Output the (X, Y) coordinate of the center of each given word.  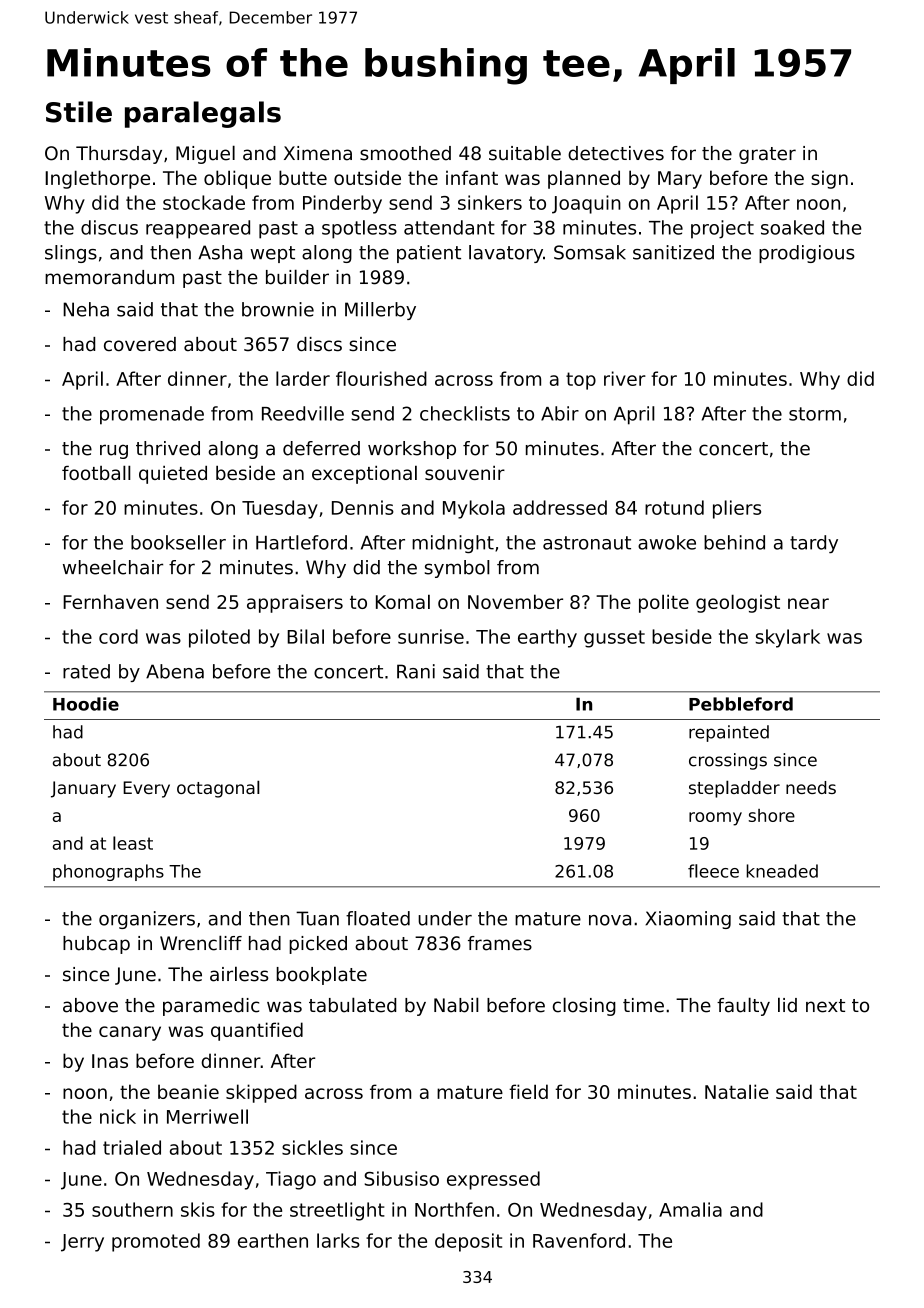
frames (500, 943)
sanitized (673, 252)
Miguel (205, 154)
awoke (667, 542)
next (825, 1006)
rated (86, 671)
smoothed (405, 153)
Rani (416, 671)
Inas (110, 1061)
